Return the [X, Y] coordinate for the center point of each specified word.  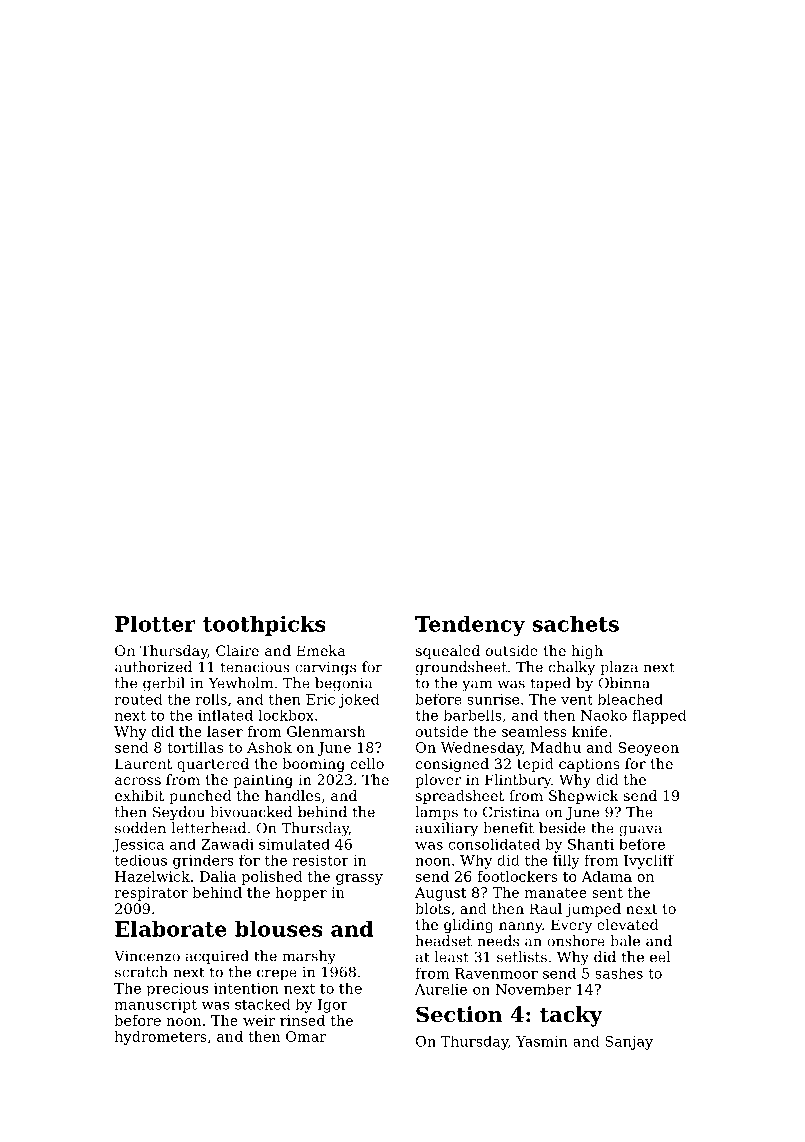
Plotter [155, 623]
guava [640, 831]
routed [138, 699]
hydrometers [161, 1038]
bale [625, 941]
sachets [575, 623]
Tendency [470, 625]
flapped [659, 717]
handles [293, 795]
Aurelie [441, 989]
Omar [306, 1036]
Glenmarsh [326, 731]
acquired [217, 957]
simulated [294, 844]
